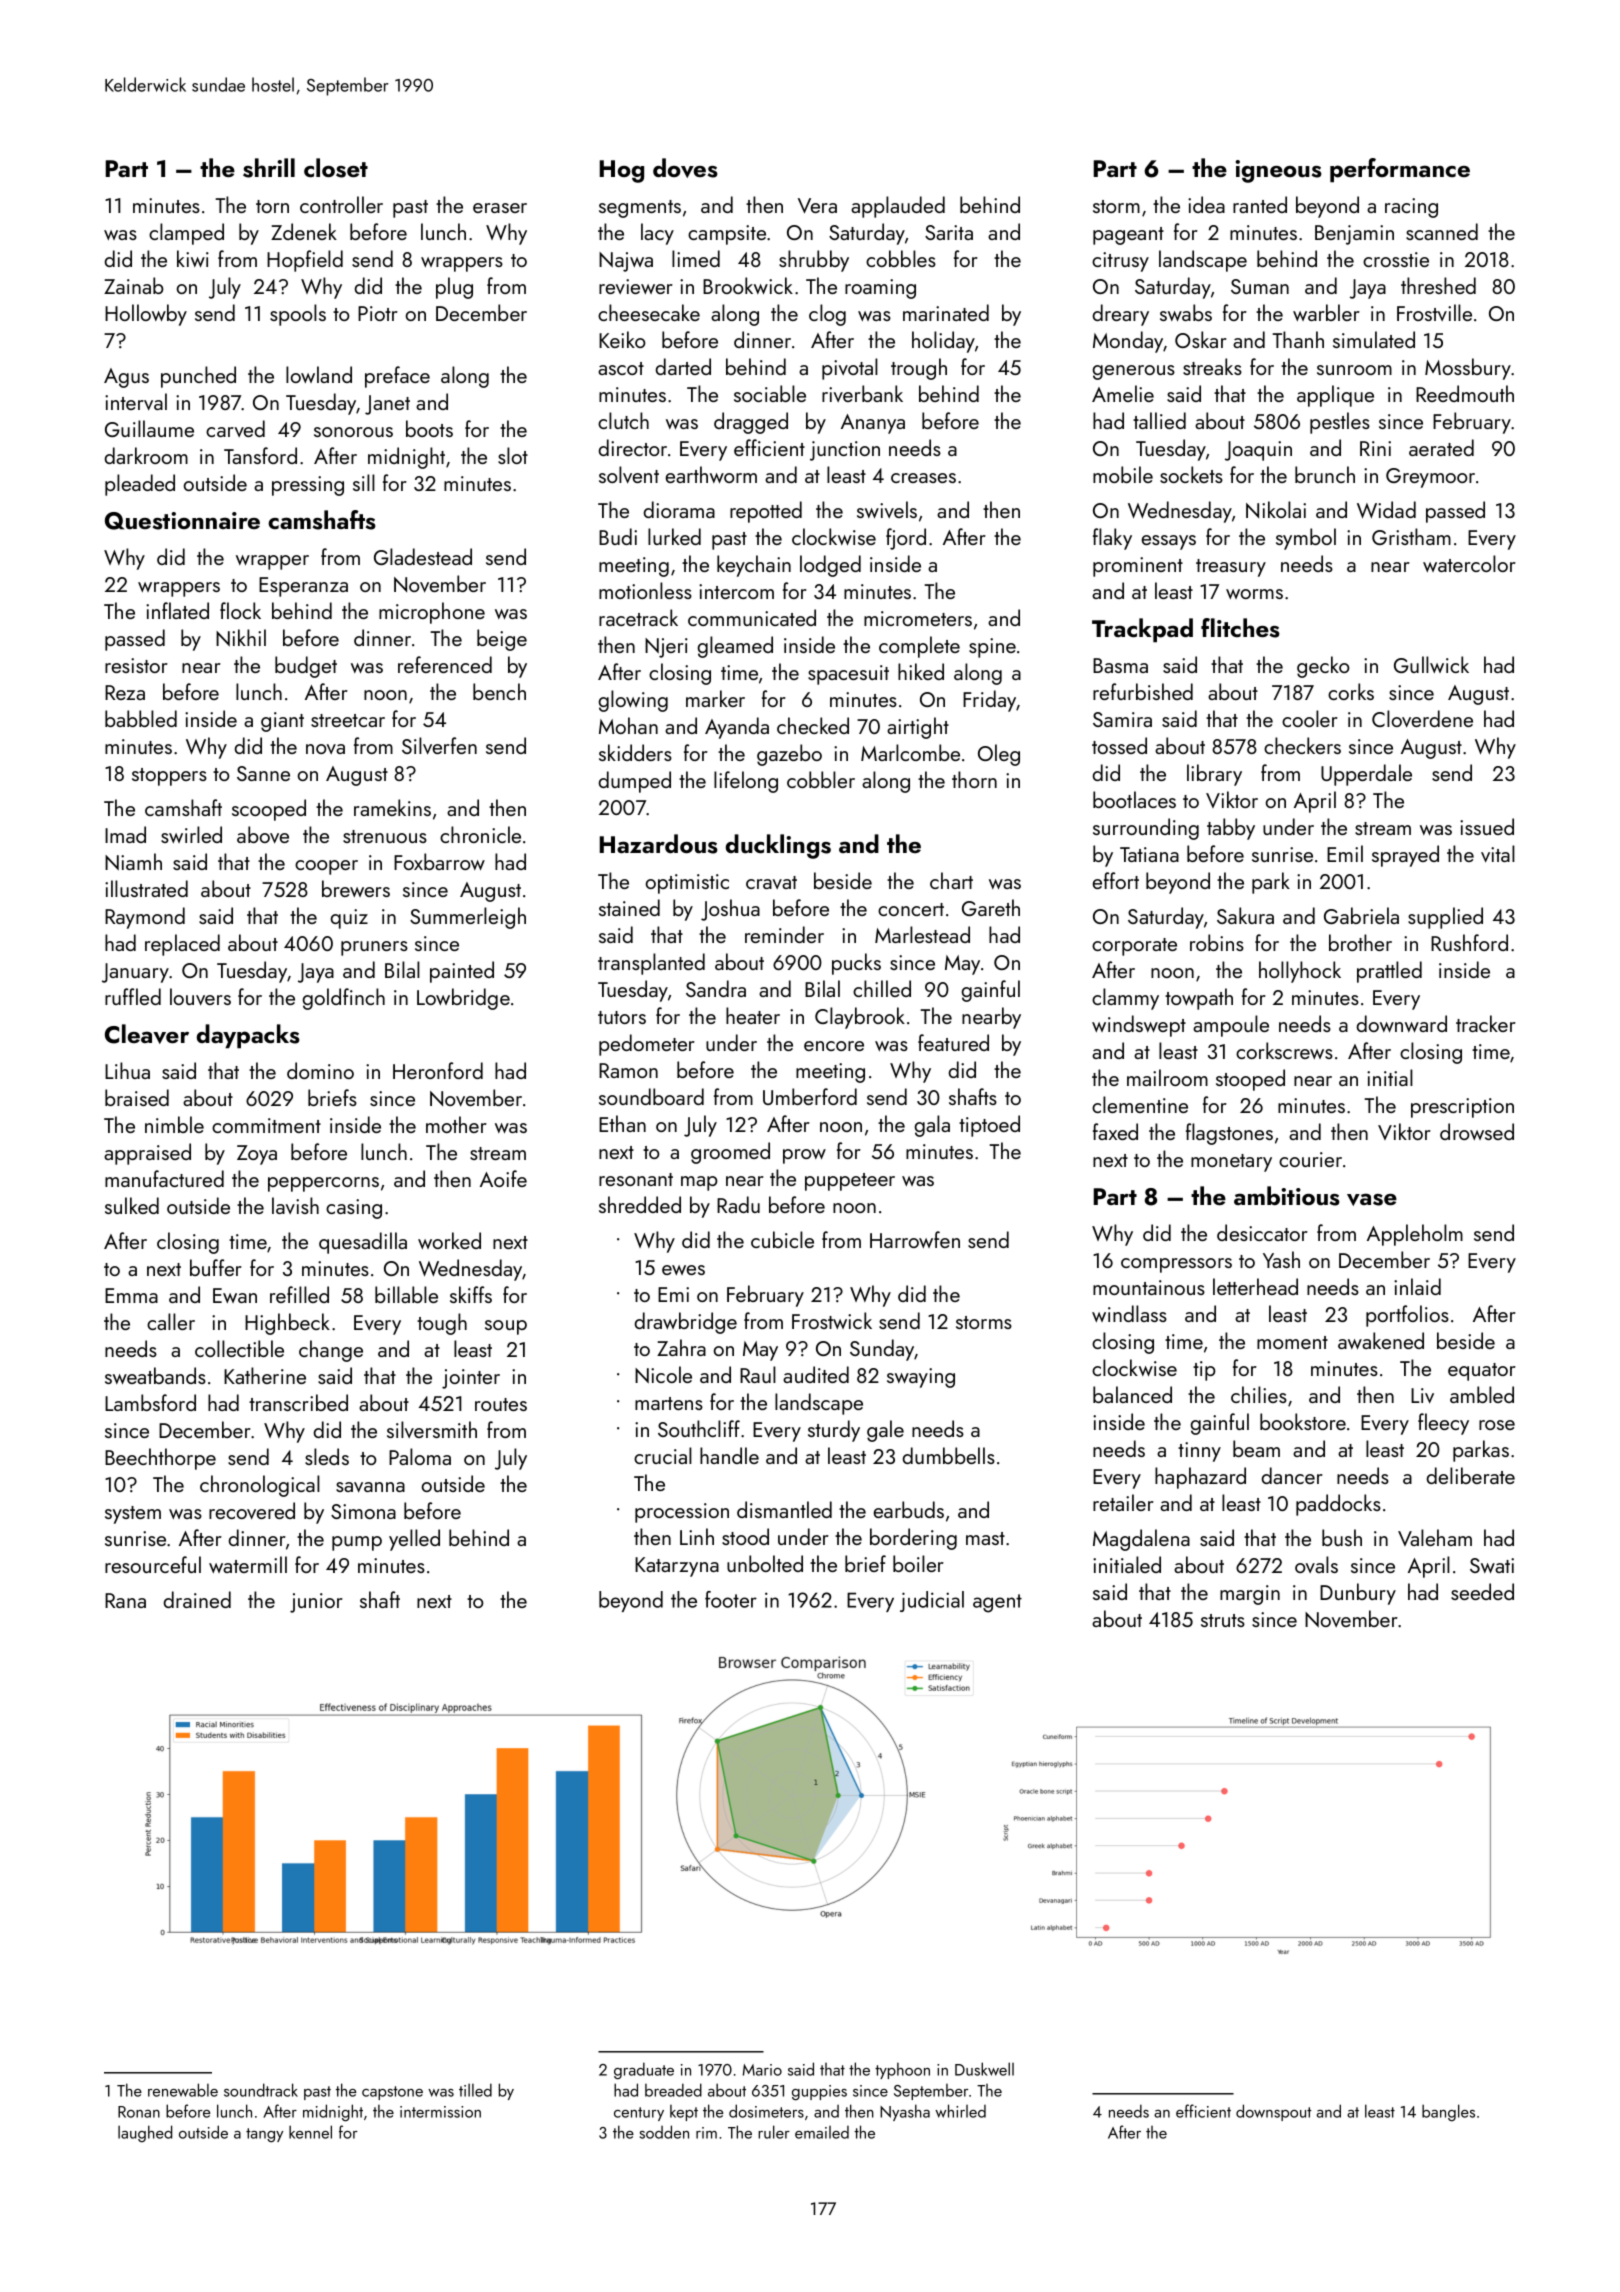  What do you see at coordinates (1468, 369) in the image?
I see `Mossbury` at bounding box center [1468, 369].
